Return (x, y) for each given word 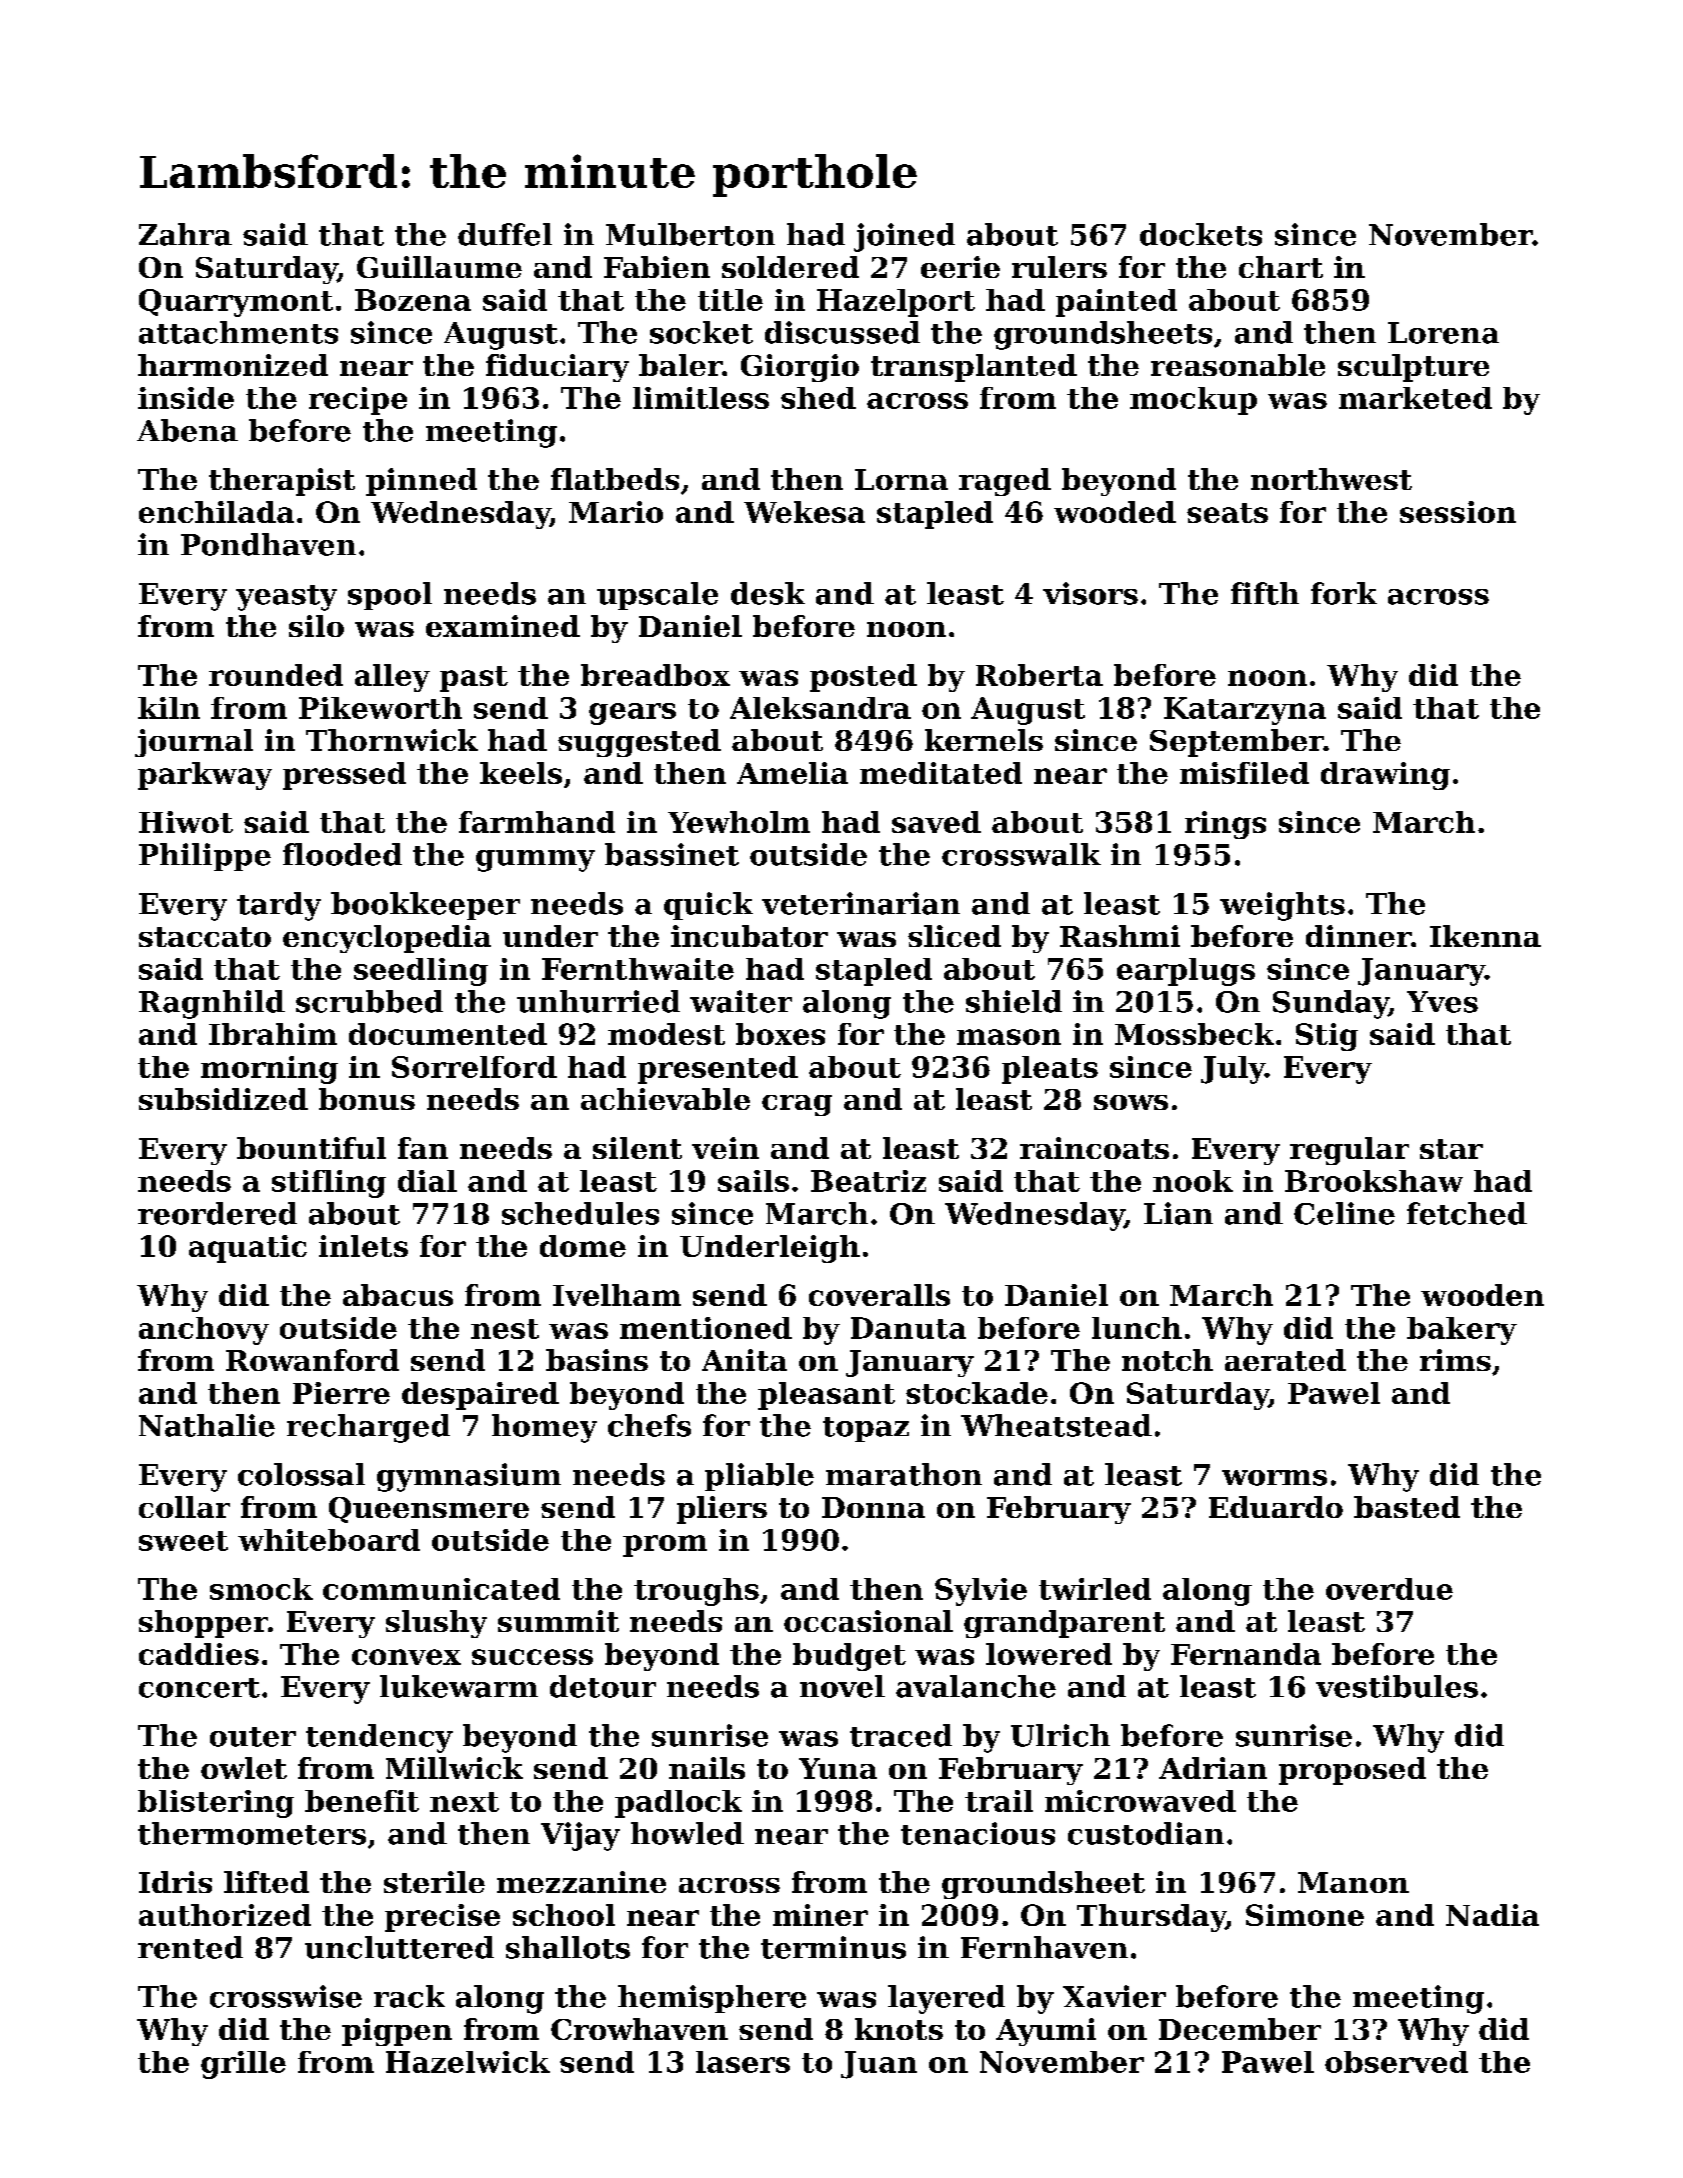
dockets (1201, 234)
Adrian (1213, 1768)
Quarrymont (236, 303)
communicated (441, 1589)
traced (901, 1735)
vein (725, 1148)
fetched (1467, 1213)
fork (1344, 593)
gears (632, 714)
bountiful (311, 1148)
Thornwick (392, 740)
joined (904, 237)
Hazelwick (468, 2062)
